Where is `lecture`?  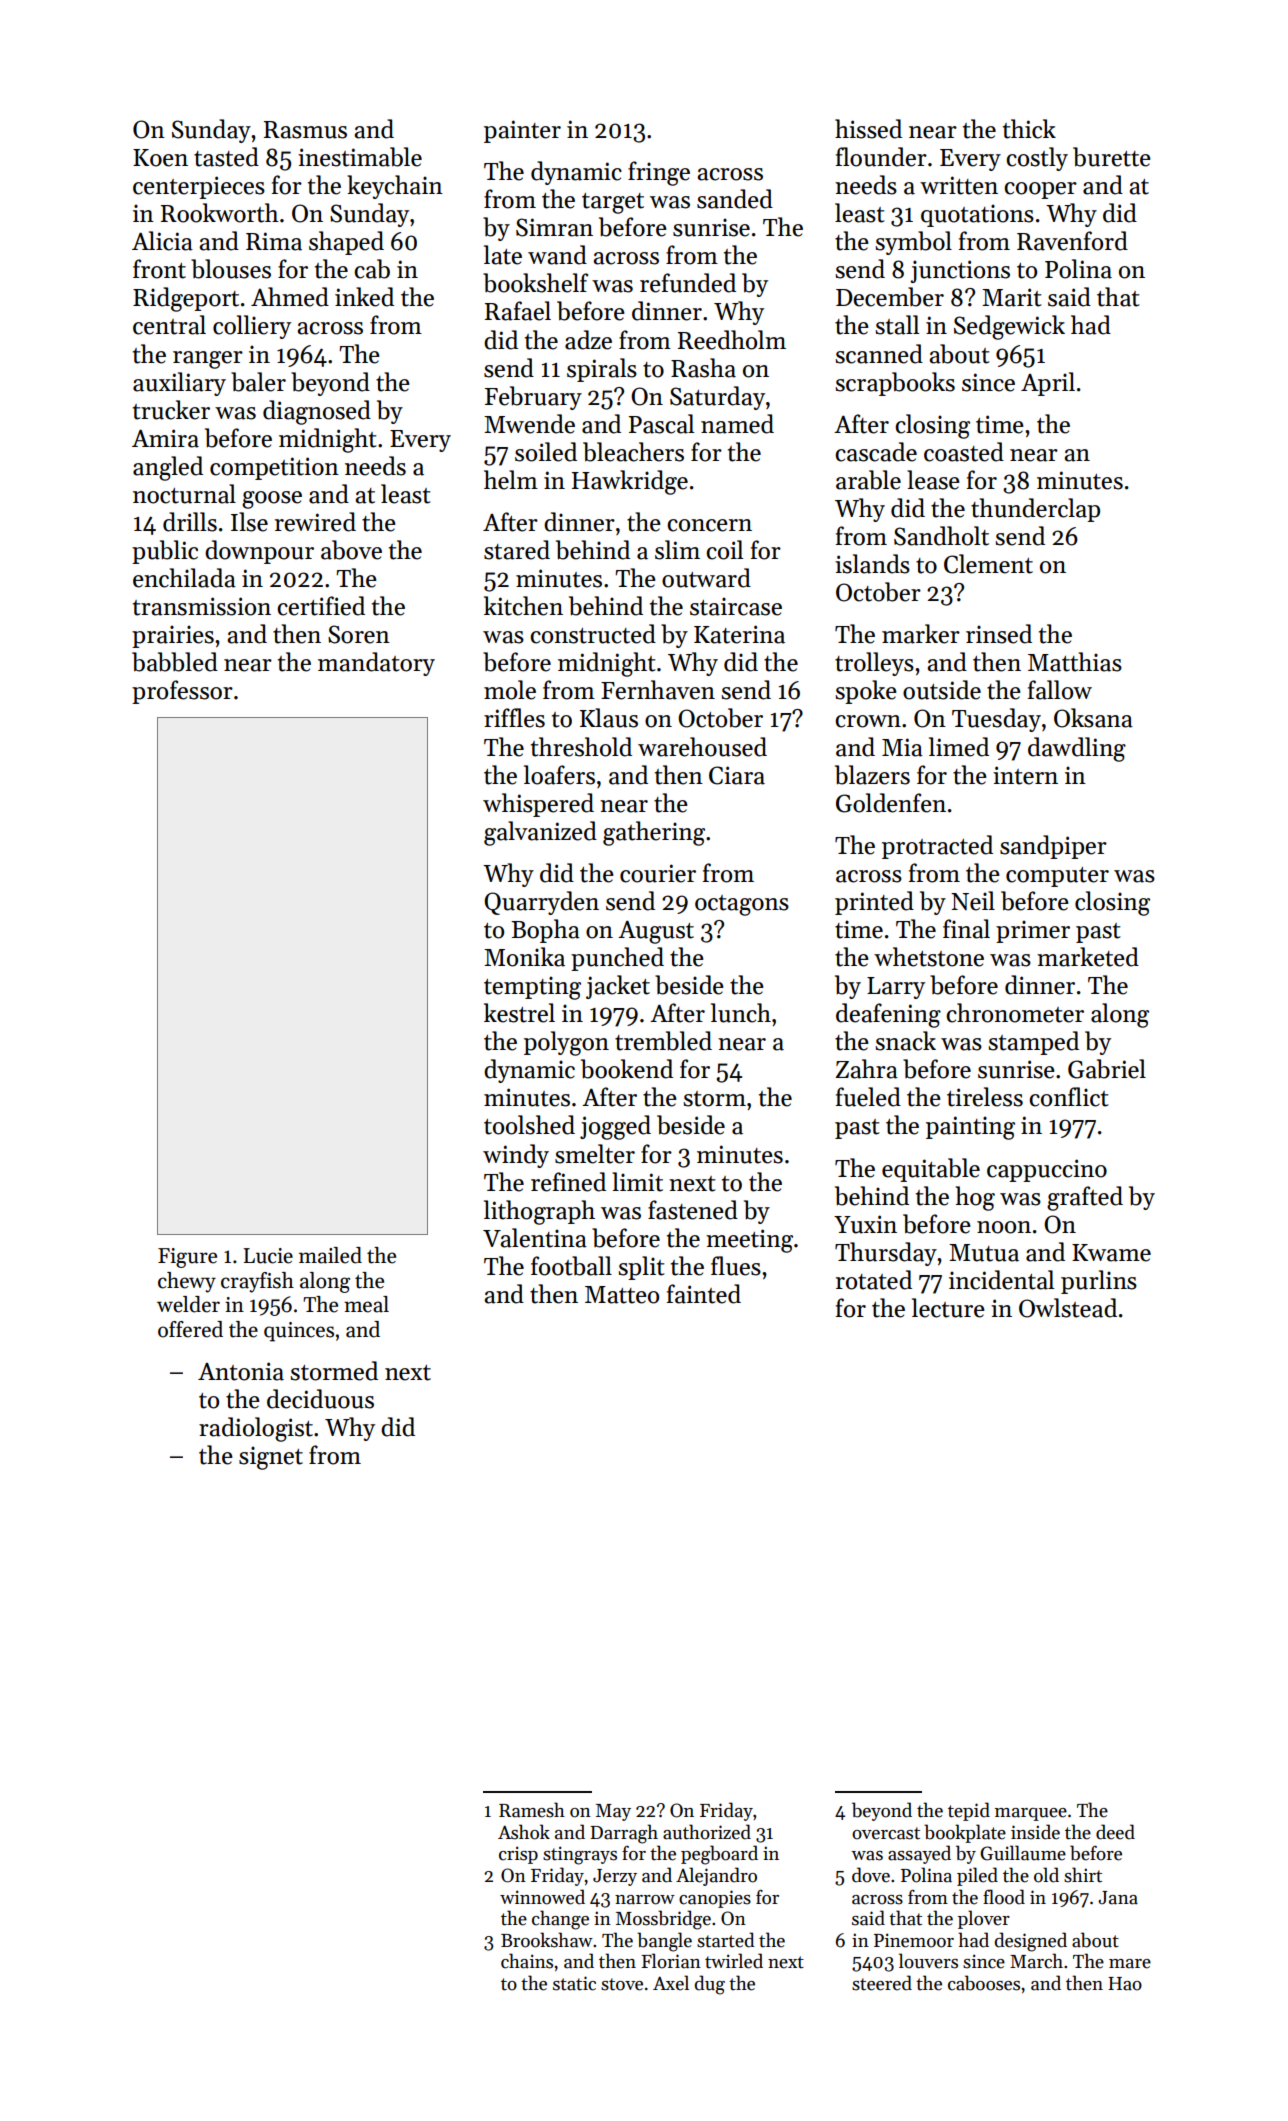 lecture is located at coordinates (948, 1308).
